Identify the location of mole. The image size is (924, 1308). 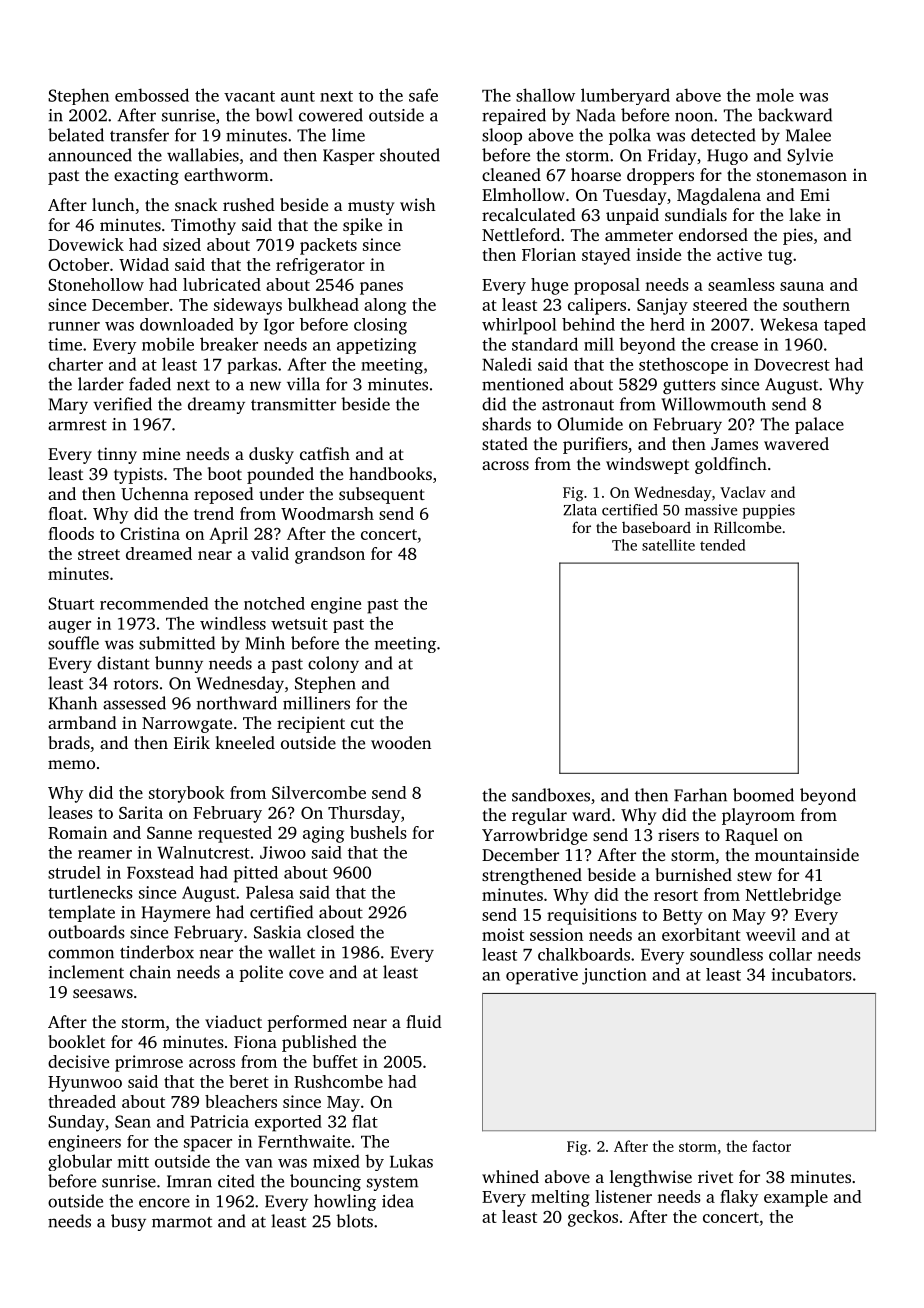
(775, 95).
